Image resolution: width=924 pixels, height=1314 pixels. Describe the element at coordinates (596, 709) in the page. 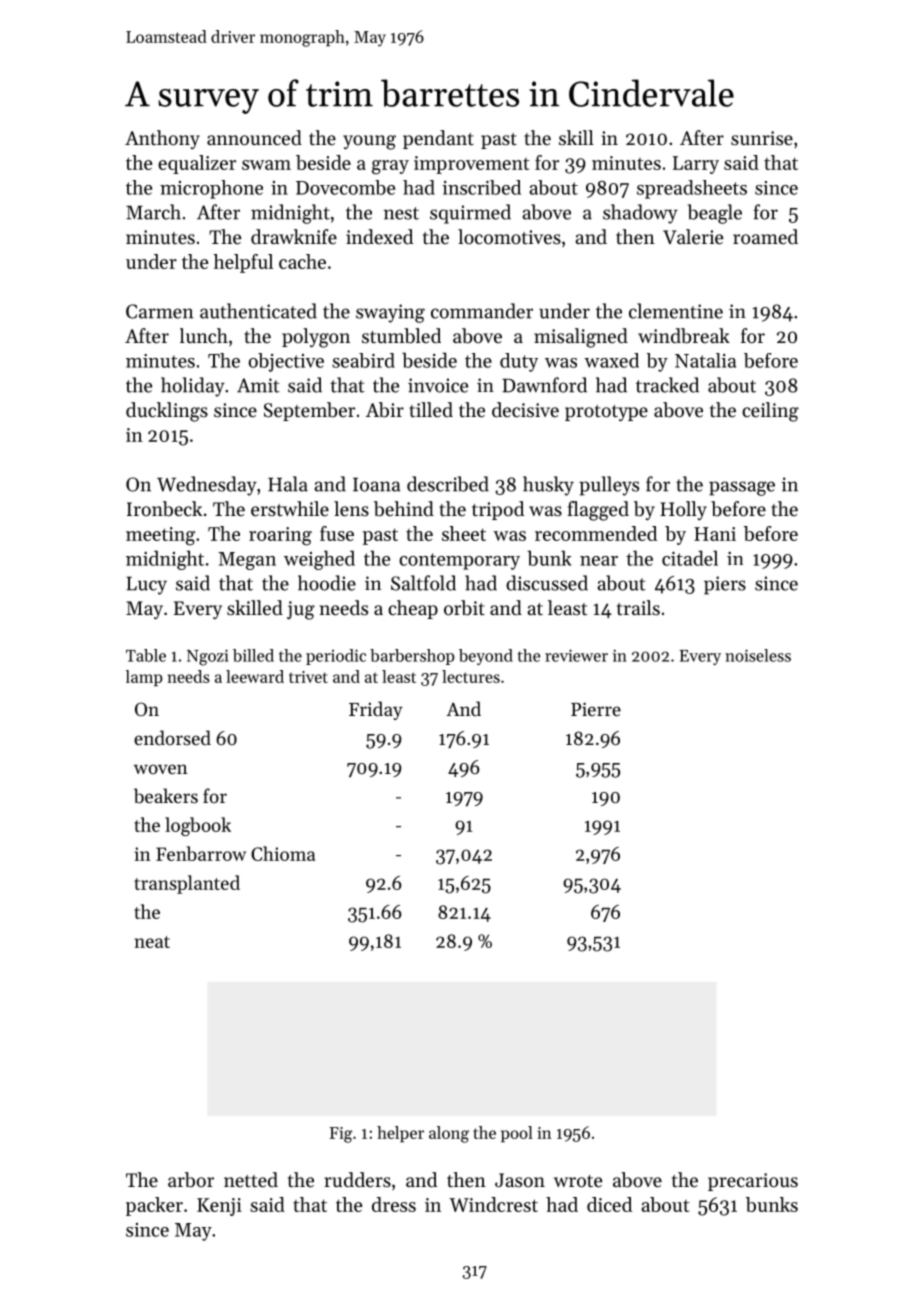

I see `Pierre` at that location.
